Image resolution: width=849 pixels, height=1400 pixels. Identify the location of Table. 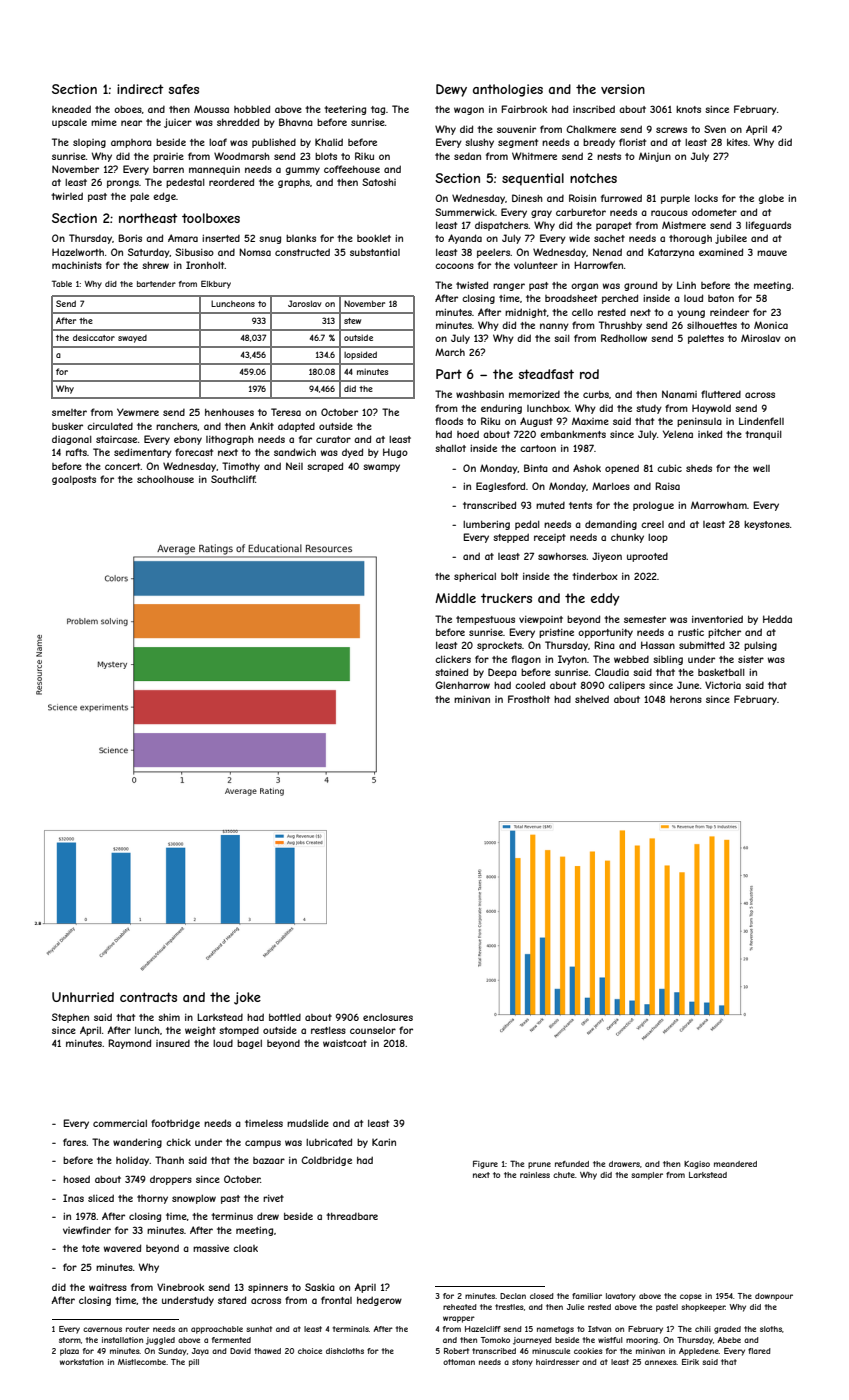
(62, 283).
